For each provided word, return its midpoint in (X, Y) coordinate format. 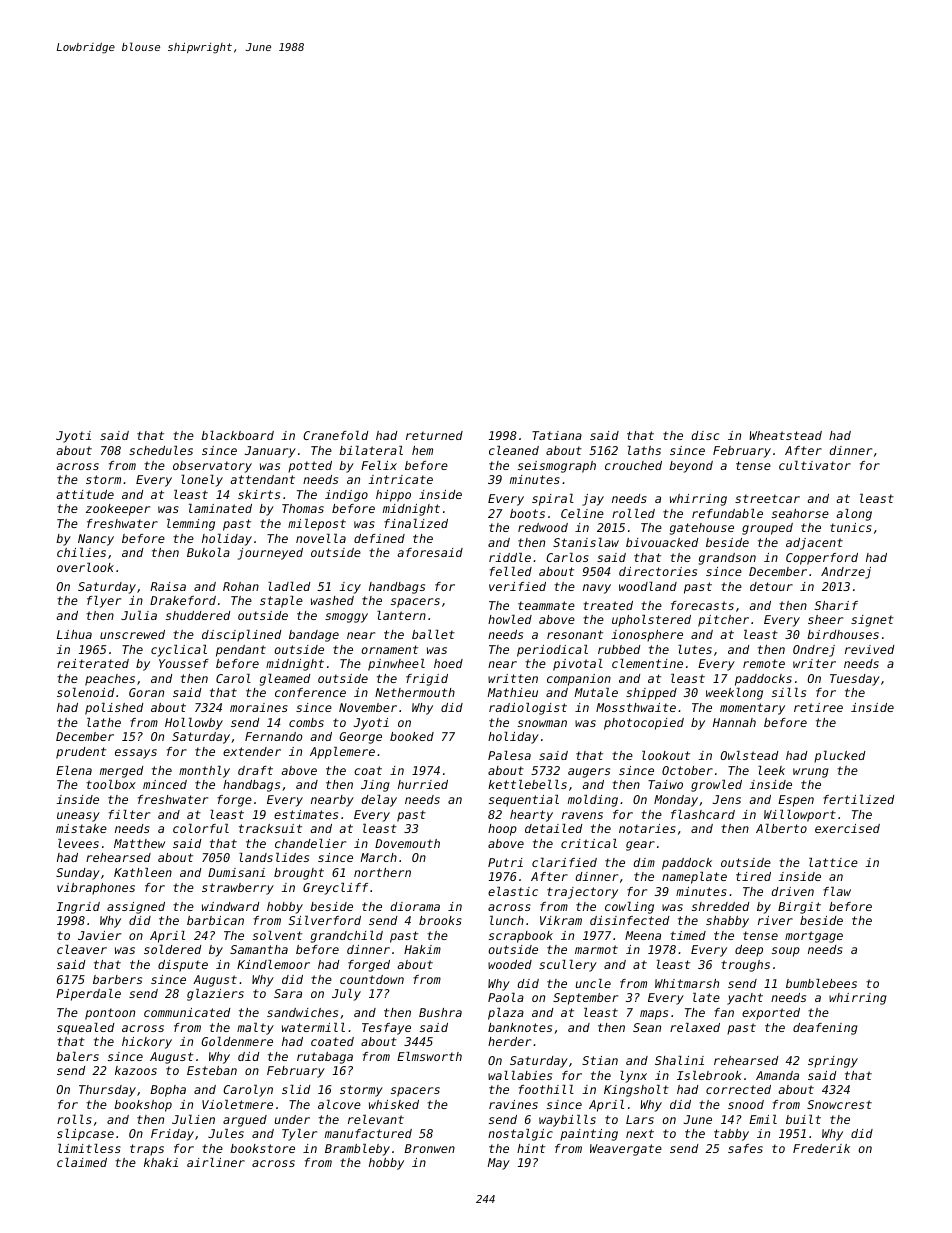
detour (771, 586)
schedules (161, 450)
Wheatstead (786, 435)
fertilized (858, 799)
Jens (727, 799)
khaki (161, 1162)
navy (597, 589)
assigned (136, 908)
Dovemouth (407, 843)
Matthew (139, 843)
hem (422, 450)
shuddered (198, 615)
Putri (505, 862)
